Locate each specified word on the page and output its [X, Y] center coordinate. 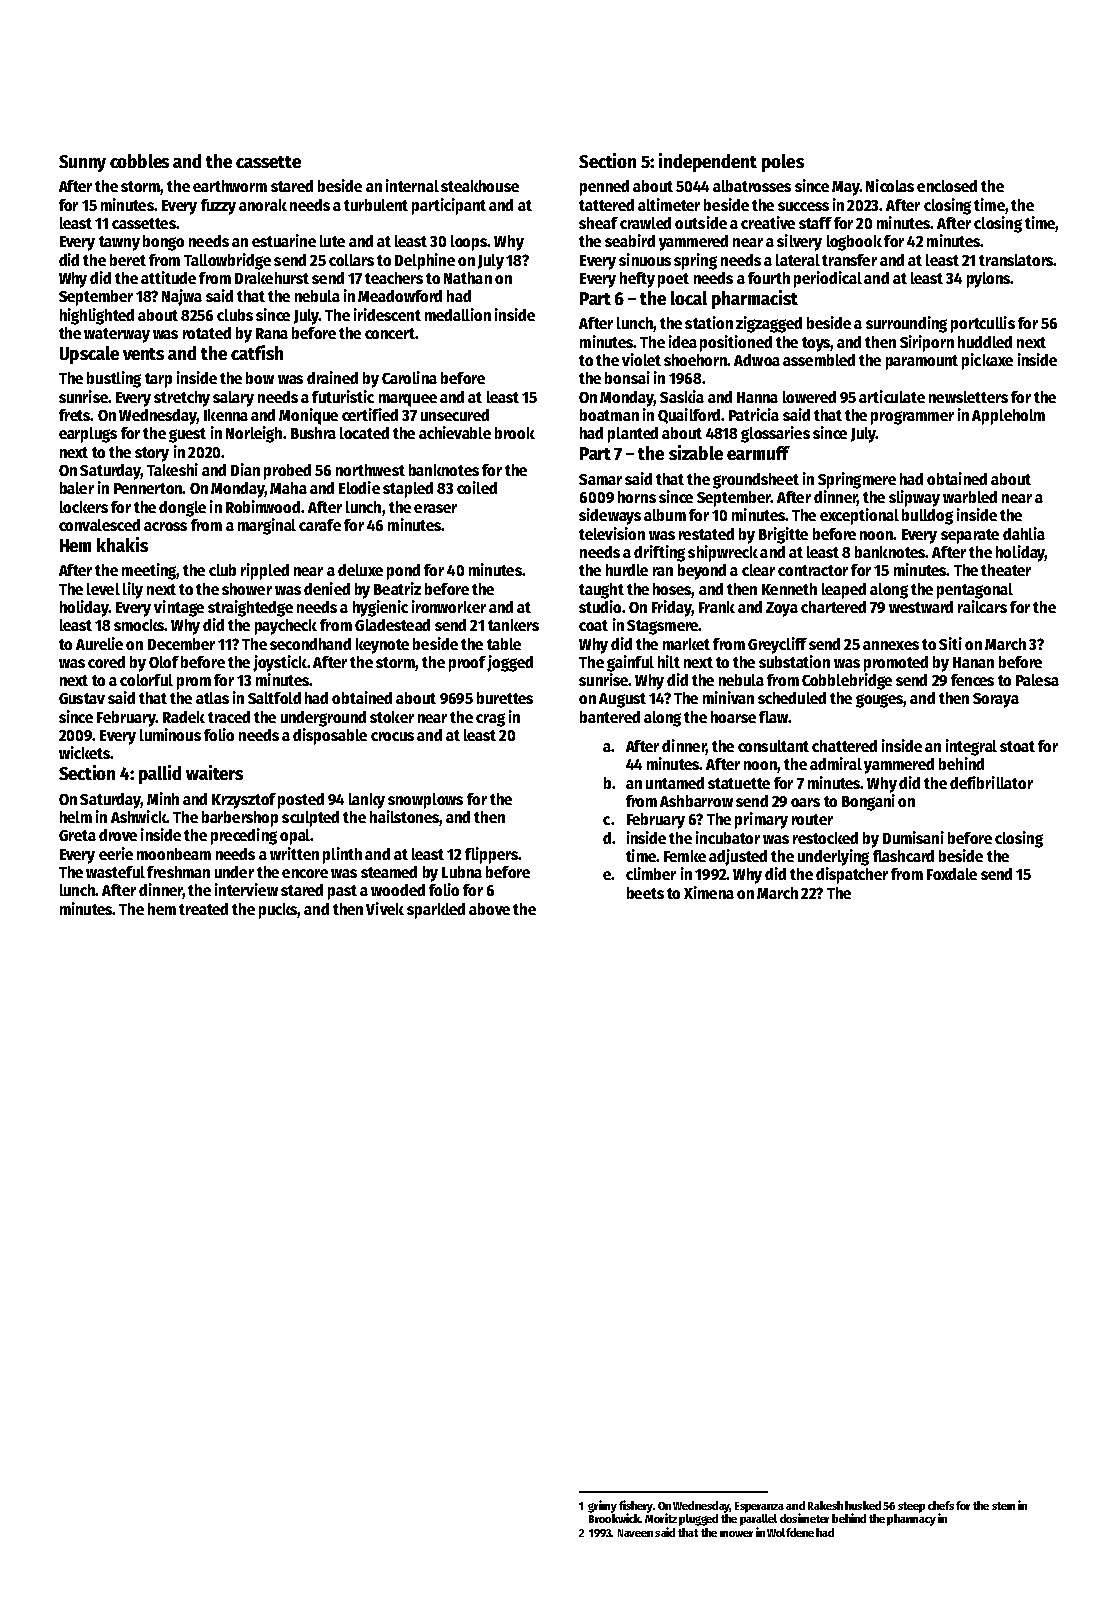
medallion [458, 314]
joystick [280, 663]
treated [203, 909]
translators [1016, 260]
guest [187, 435]
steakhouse [480, 186]
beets [645, 893]
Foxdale [952, 874]
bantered [610, 717]
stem [1003, 1506]
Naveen [635, 1533]
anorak [263, 205]
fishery [636, 1506]
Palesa [1037, 680]
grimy [602, 1506]
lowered [809, 397]
